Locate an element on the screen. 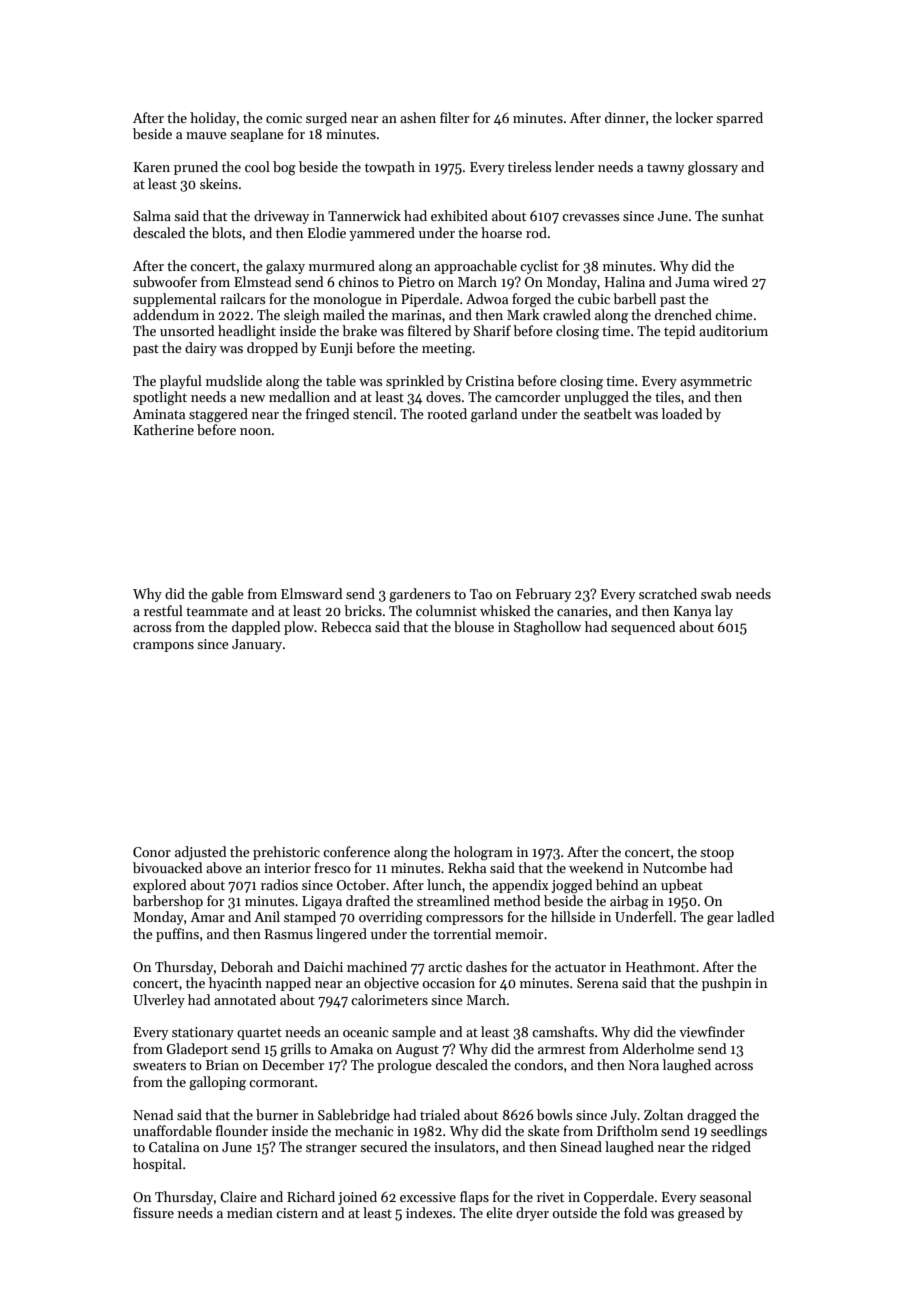 The image size is (908, 1316). galloping is located at coordinates (217, 1083).
